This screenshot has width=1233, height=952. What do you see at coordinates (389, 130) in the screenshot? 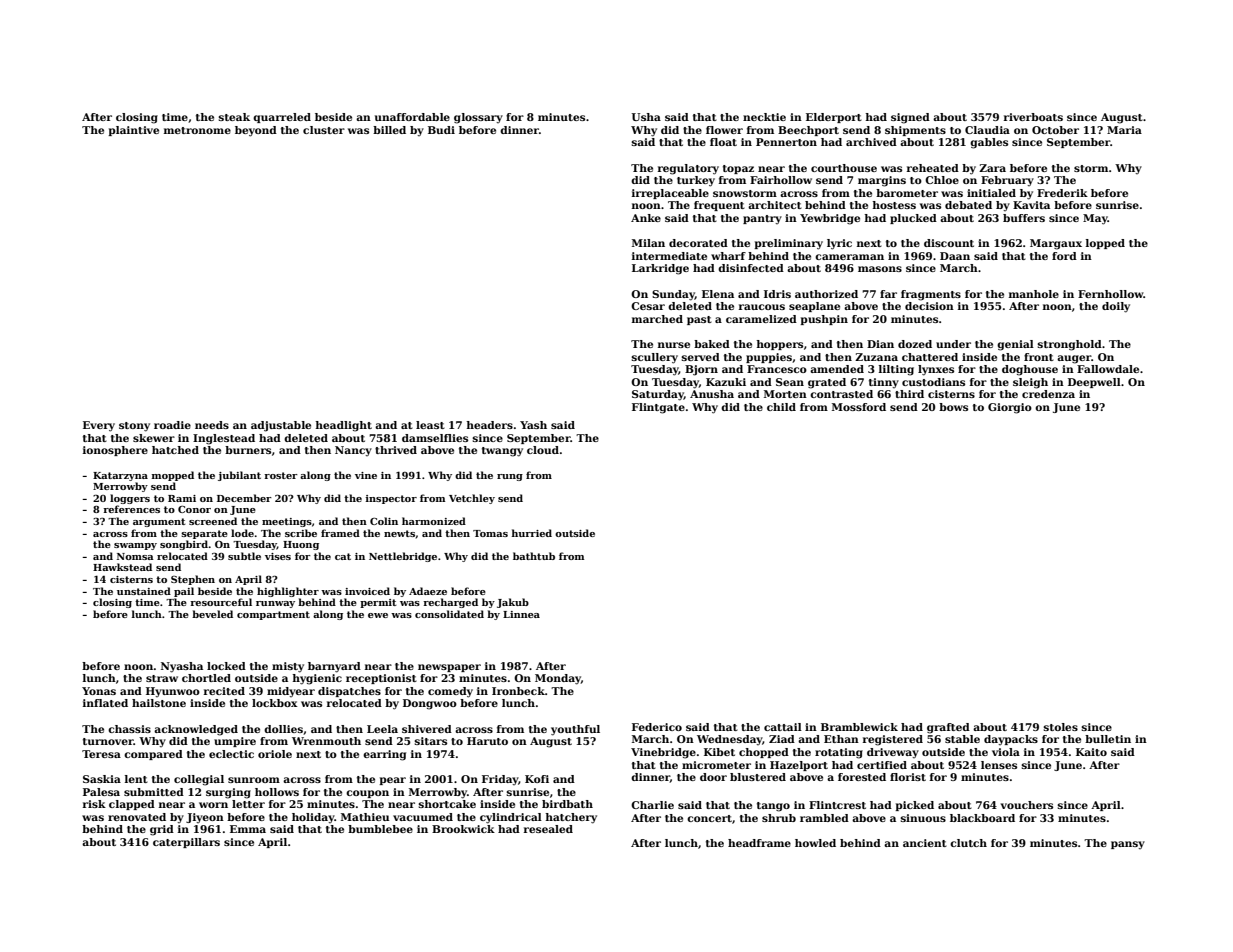
I see `billed` at bounding box center [389, 130].
